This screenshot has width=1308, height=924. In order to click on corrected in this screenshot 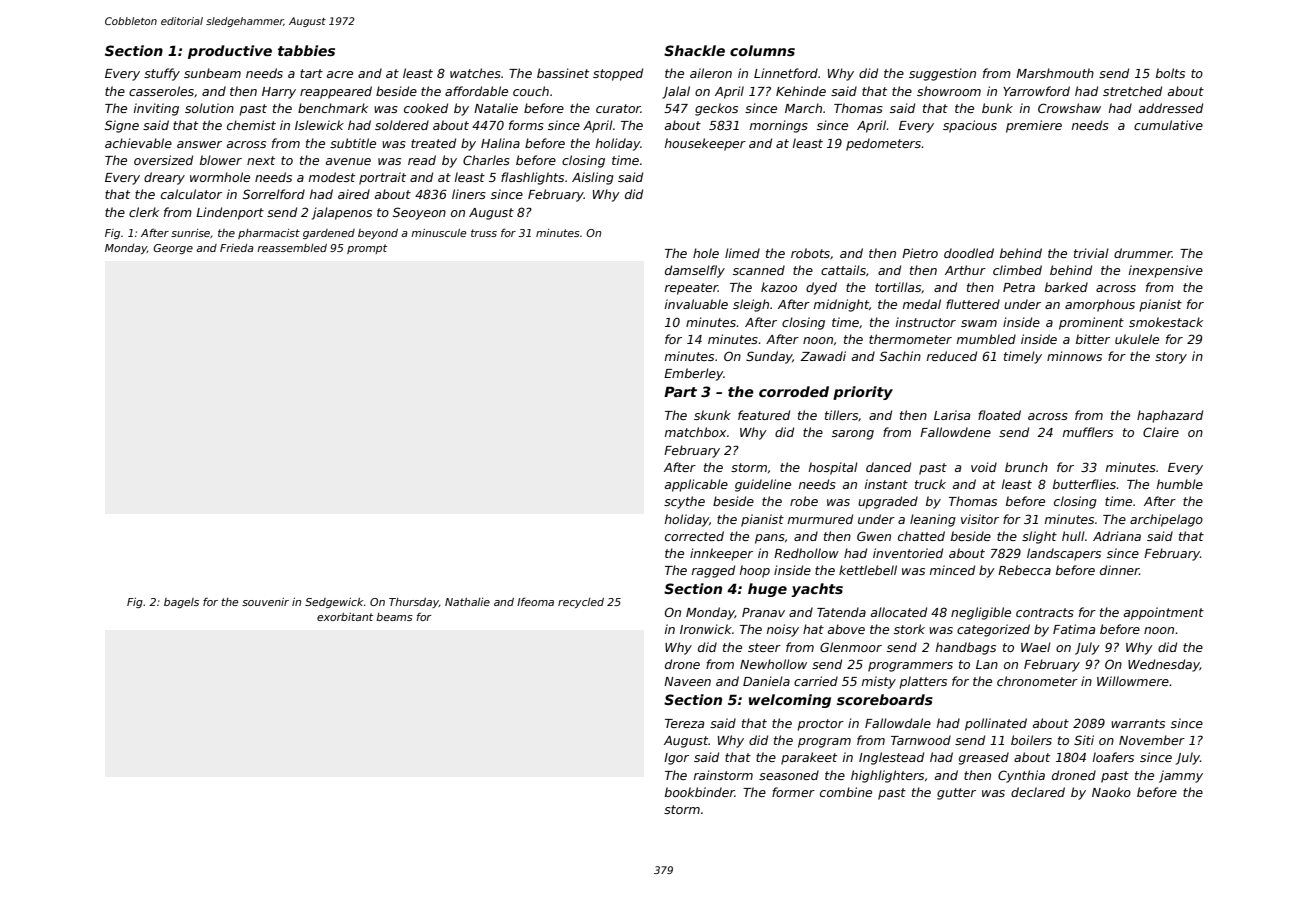, I will do `click(694, 536)`.
